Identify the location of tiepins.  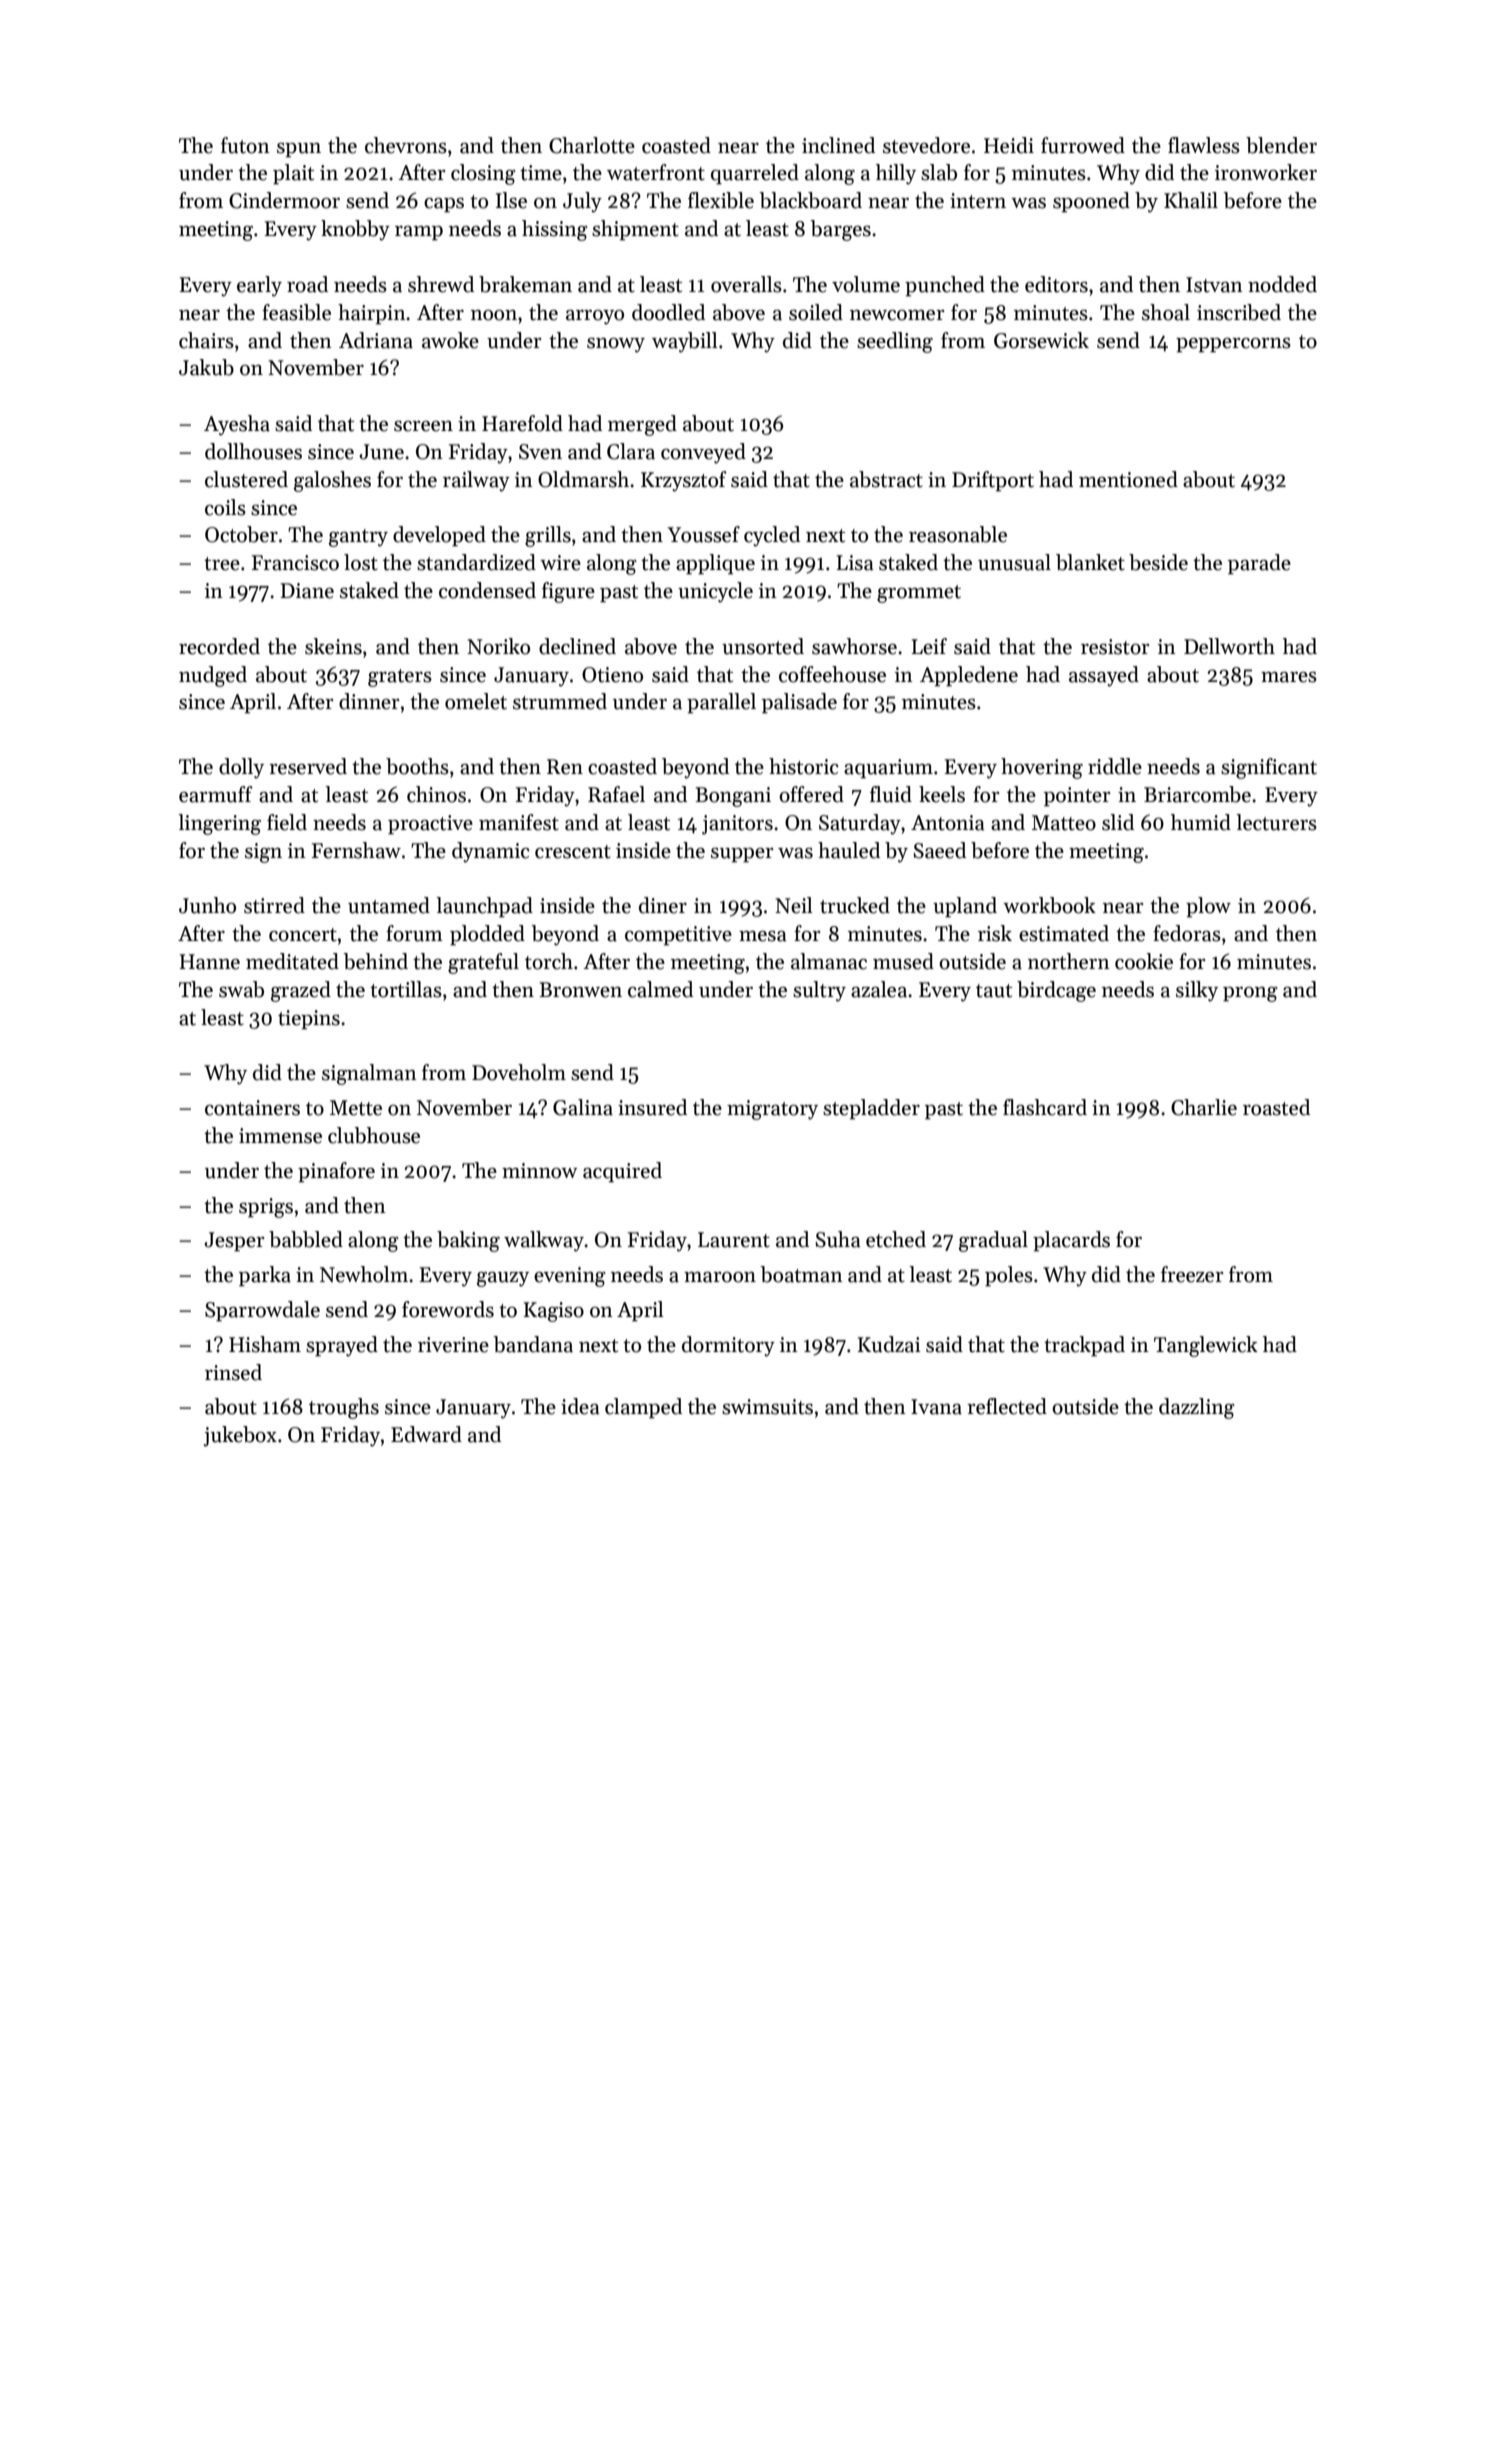
(309, 1020).
